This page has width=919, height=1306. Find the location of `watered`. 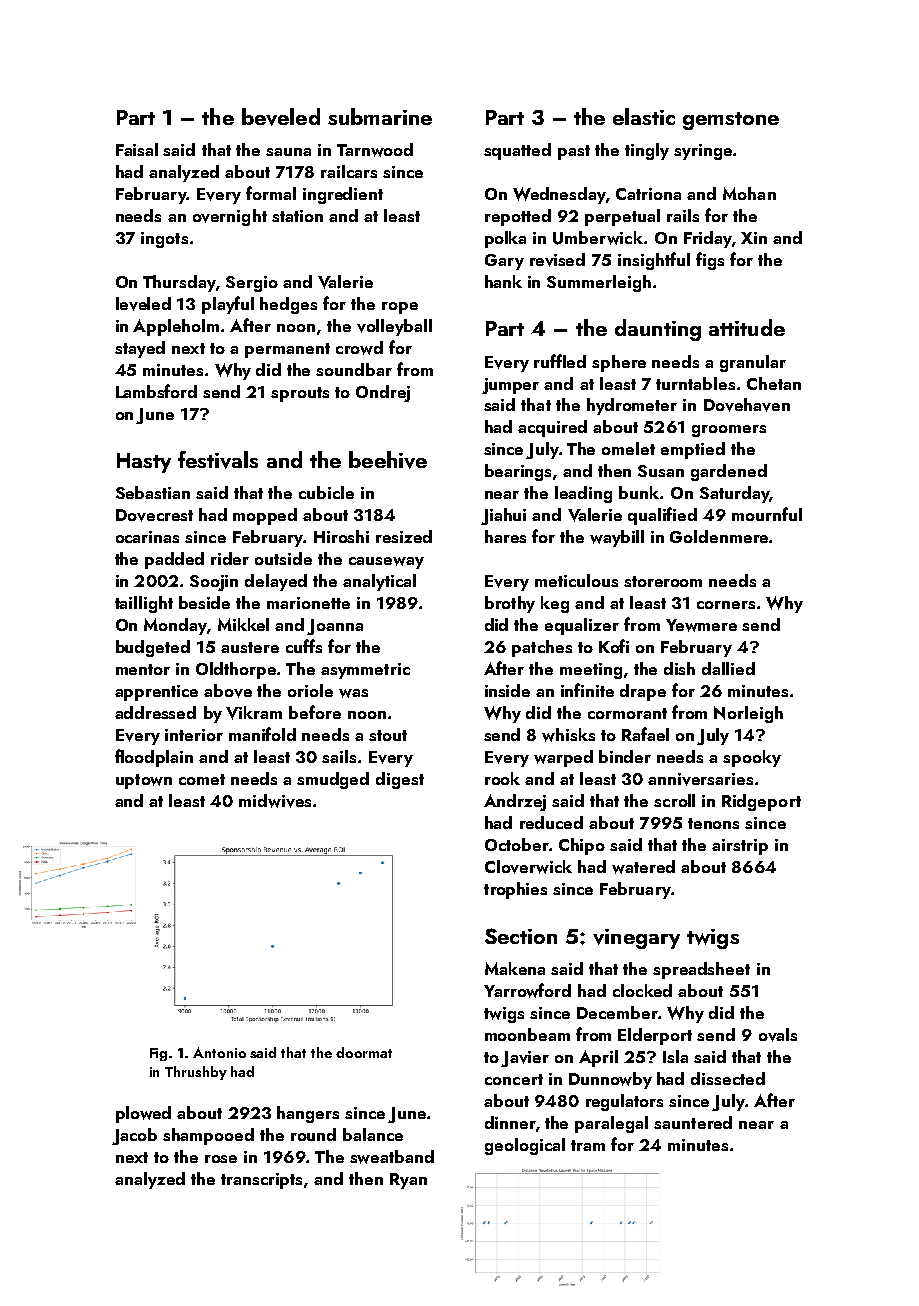

watered is located at coordinates (643, 867).
